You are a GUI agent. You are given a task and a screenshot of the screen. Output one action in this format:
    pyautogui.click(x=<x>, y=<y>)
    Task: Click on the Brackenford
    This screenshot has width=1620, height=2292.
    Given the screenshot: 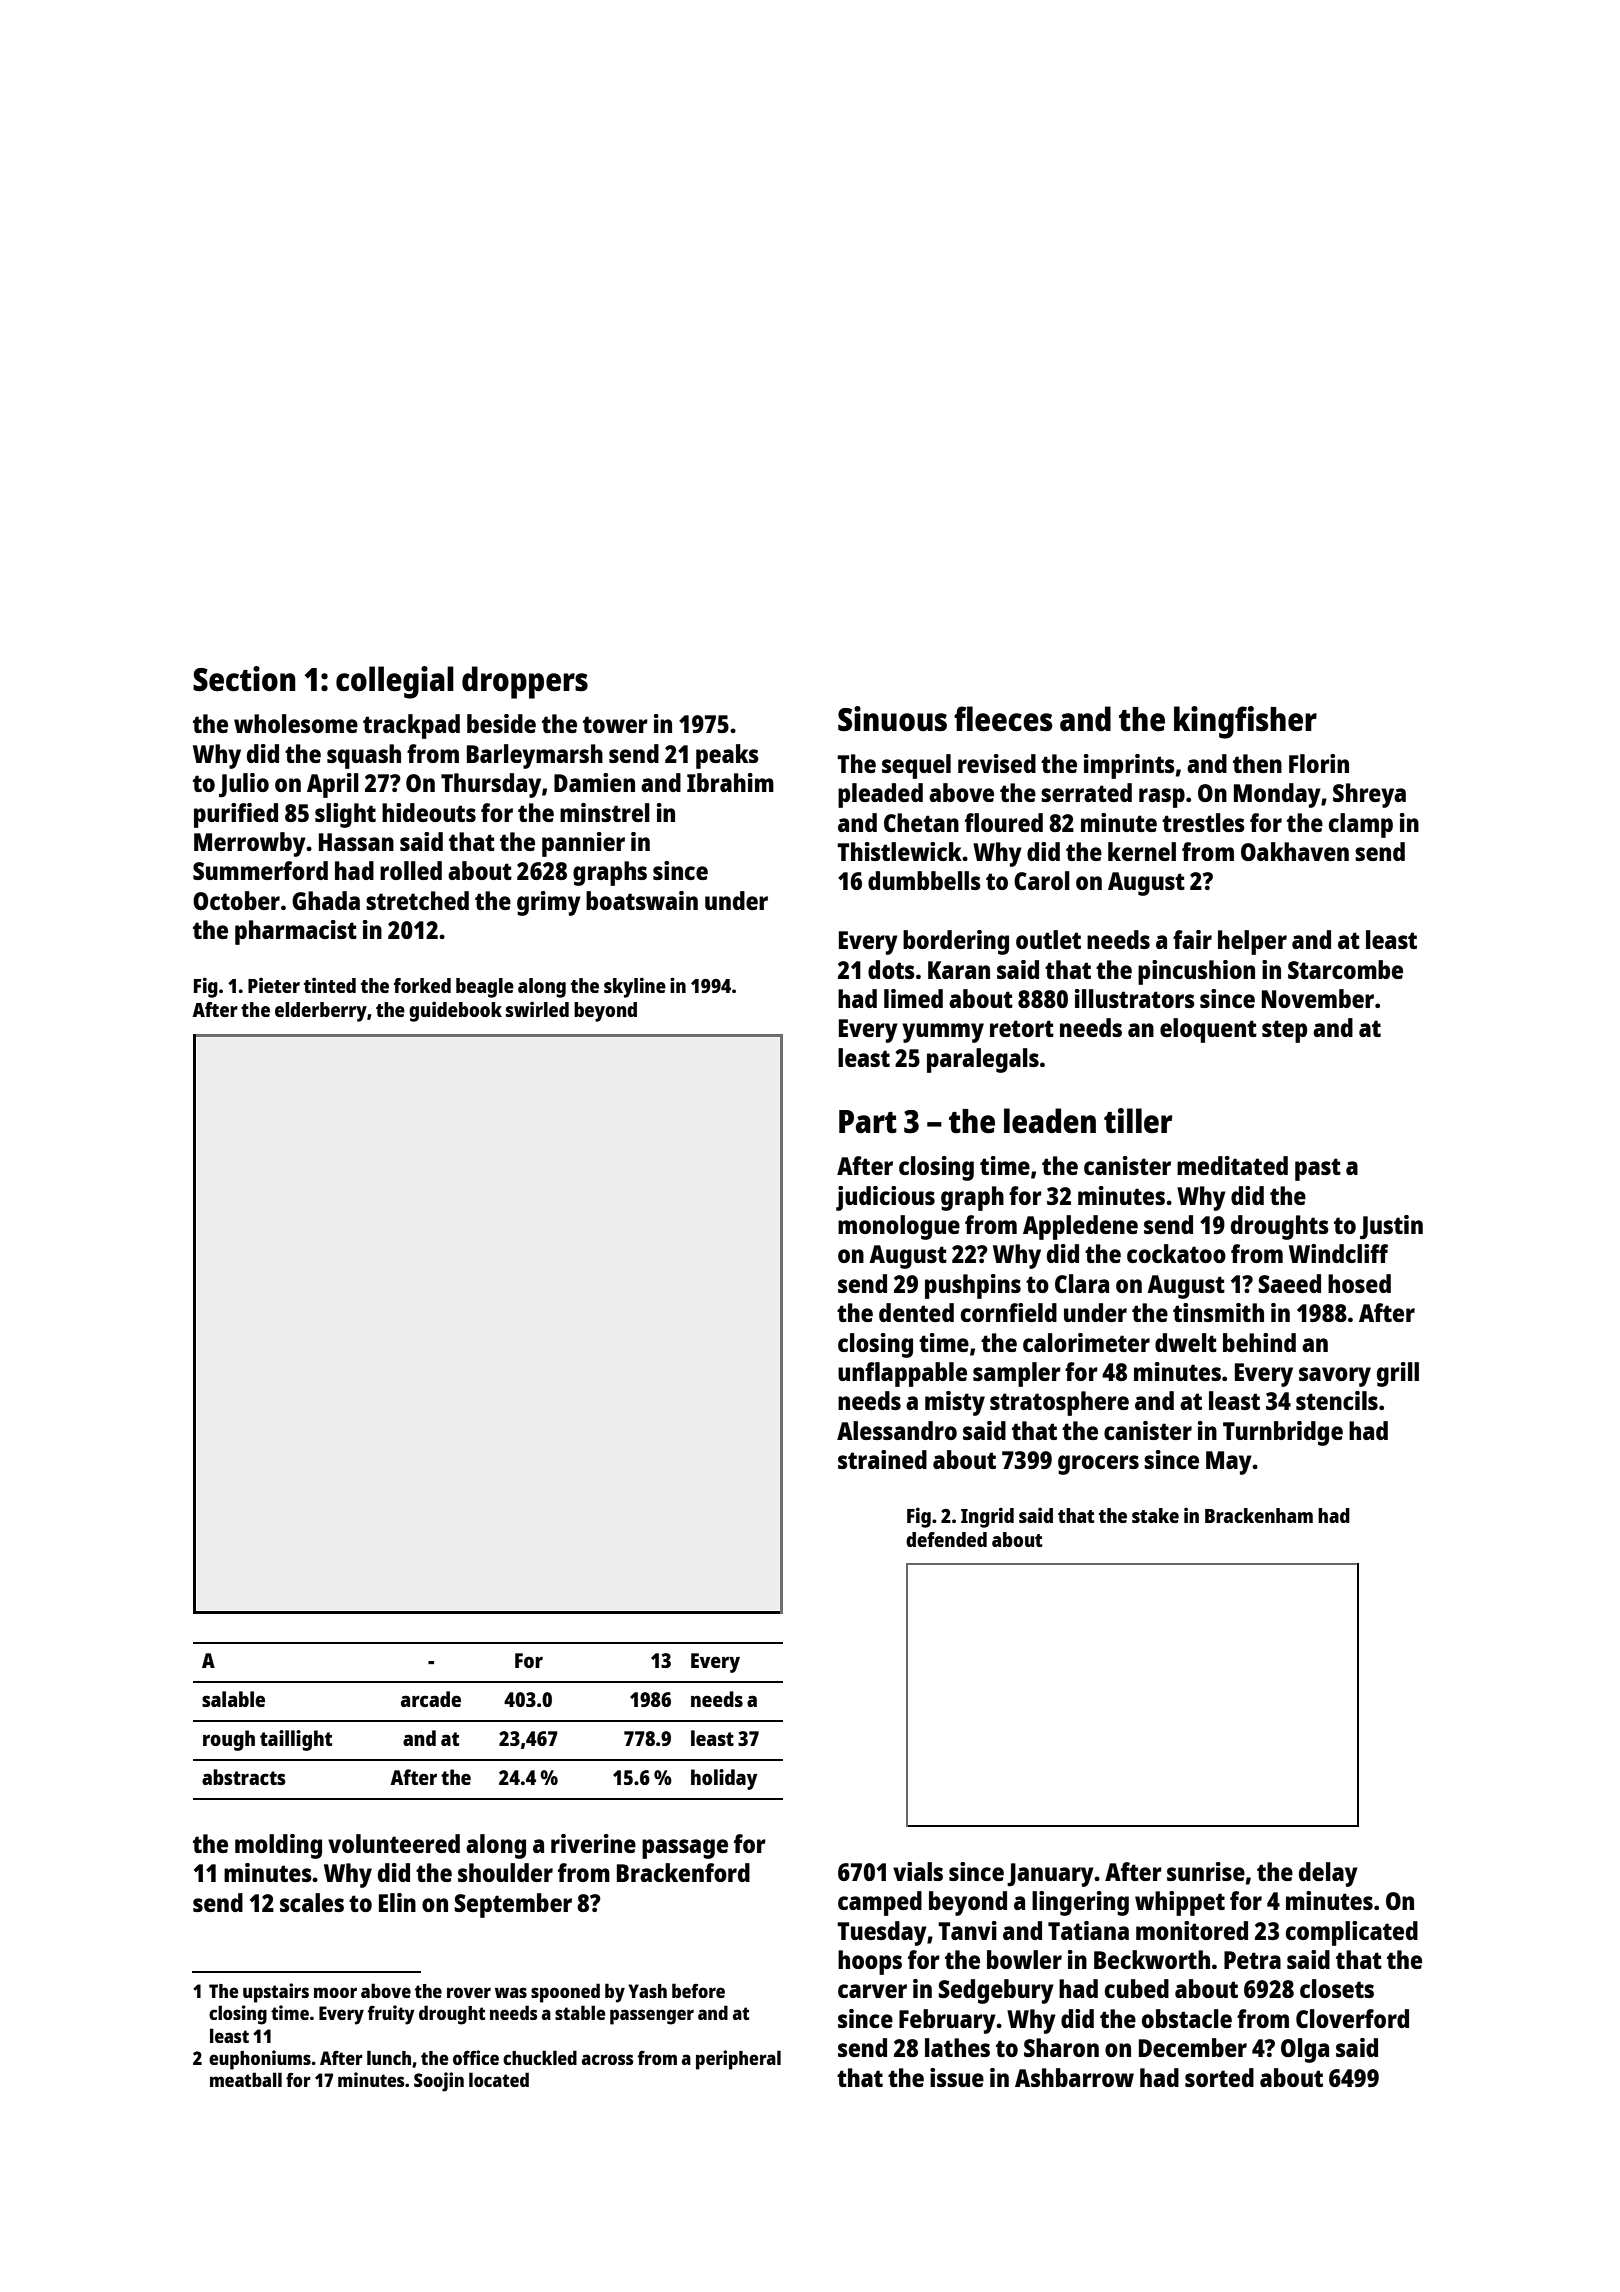 What is the action you would take?
    pyautogui.click(x=683, y=1872)
